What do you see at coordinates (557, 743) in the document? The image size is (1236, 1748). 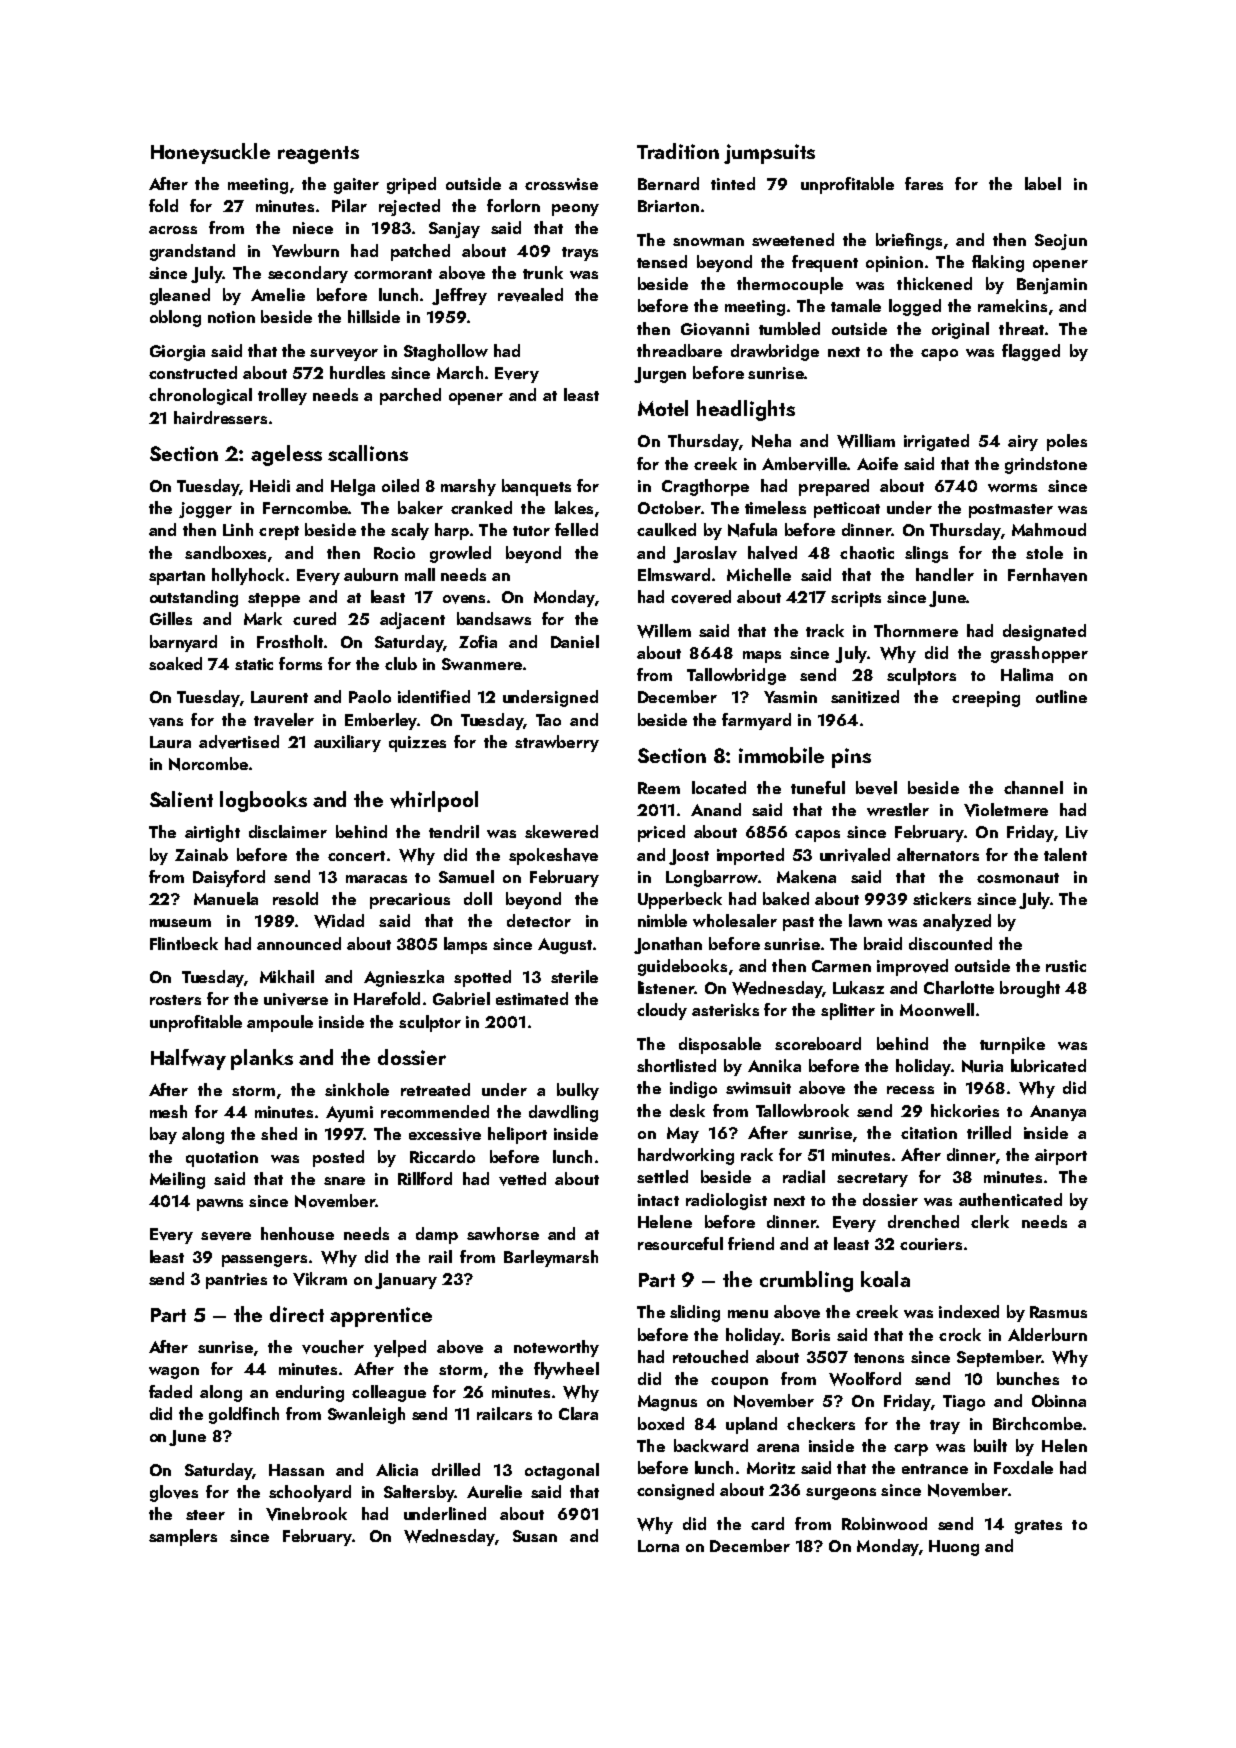 I see `strawberry` at bounding box center [557, 743].
